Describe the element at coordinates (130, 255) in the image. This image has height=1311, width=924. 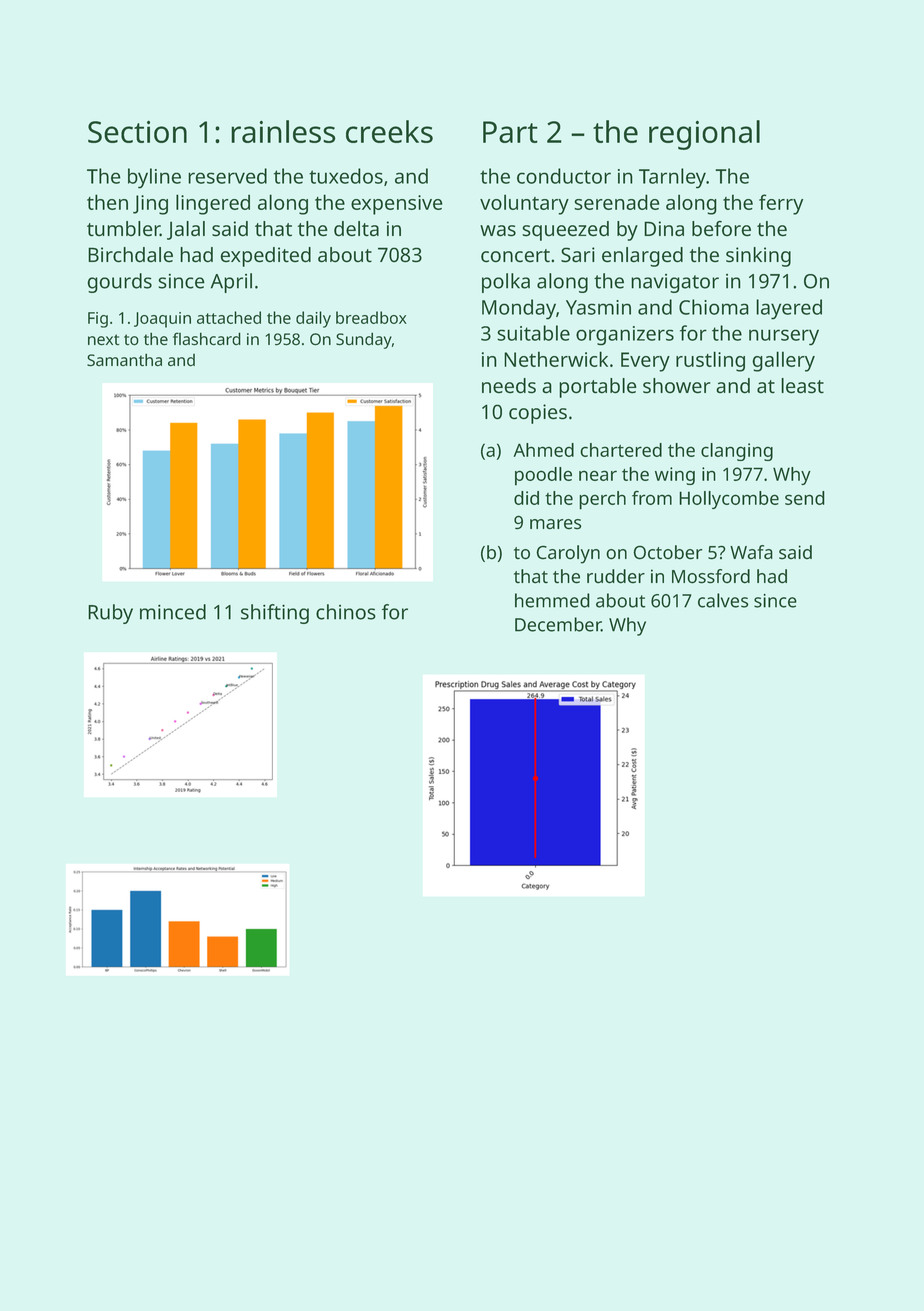
I see `Birchdale` at that location.
